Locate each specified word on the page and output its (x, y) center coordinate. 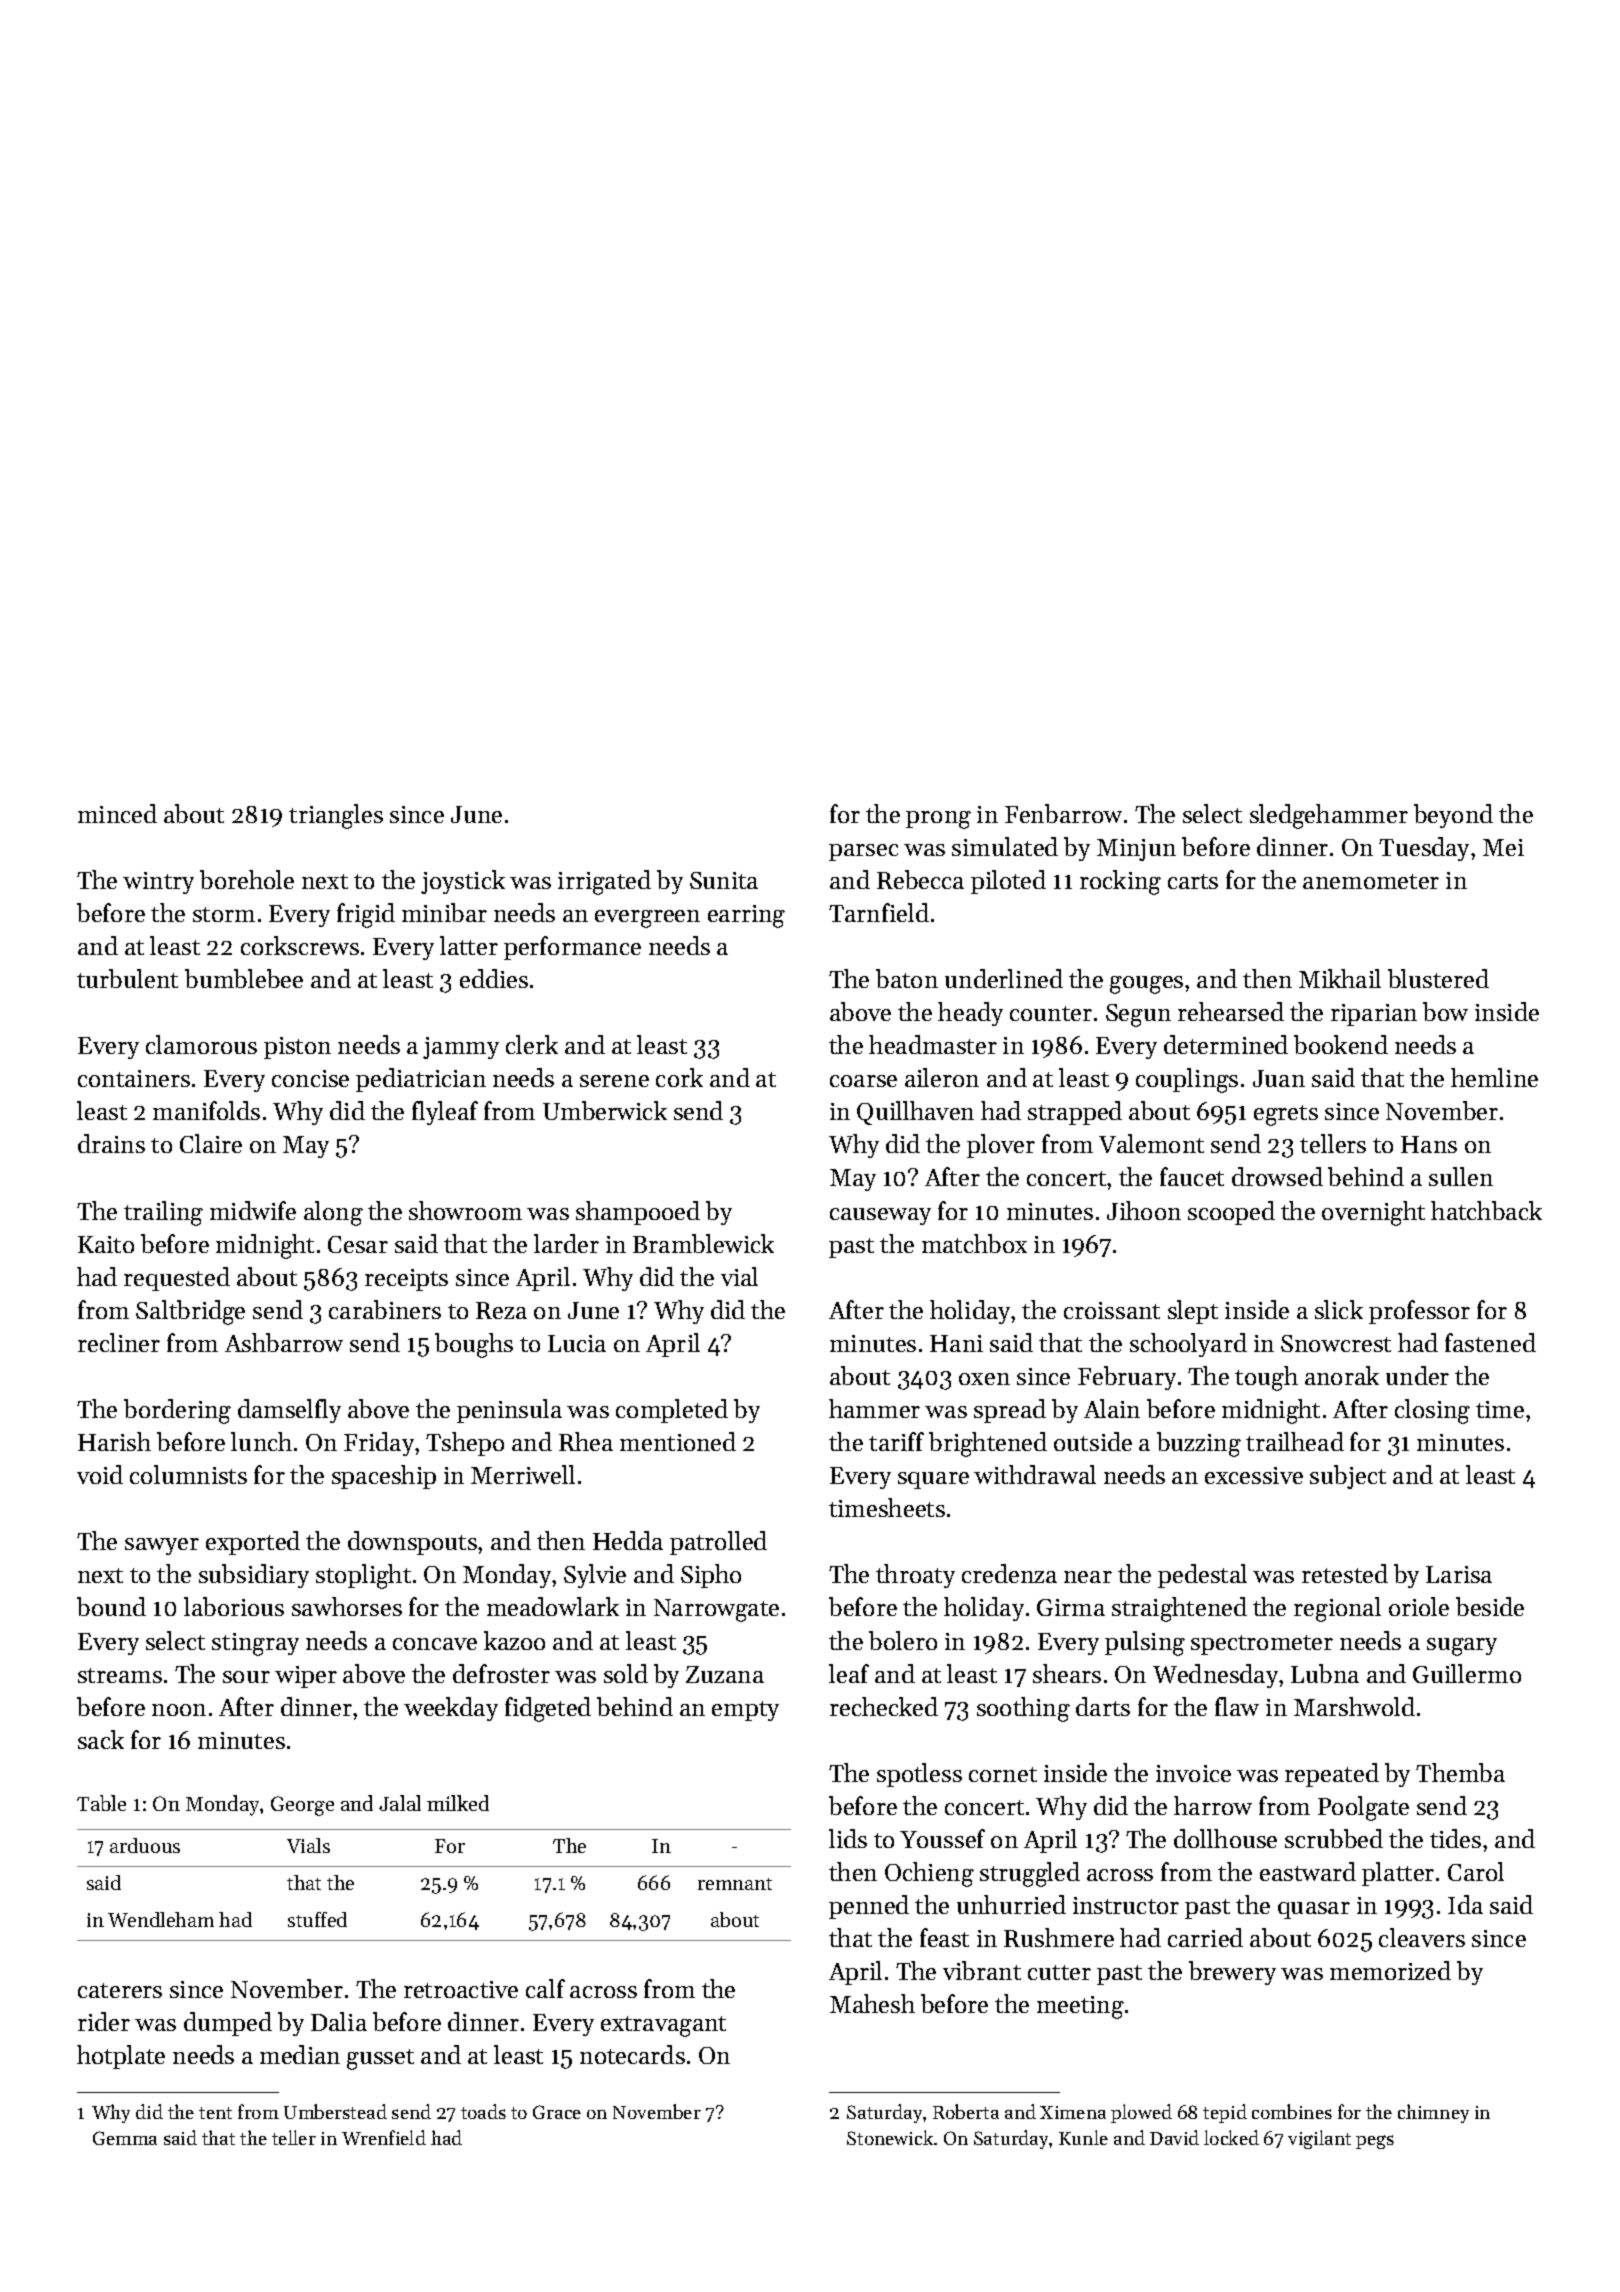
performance (572, 948)
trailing (163, 1213)
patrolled (718, 1543)
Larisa (1459, 1574)
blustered (1438, 978)
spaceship (384, 1477)
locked (1231, 2137)
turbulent (127, 978)
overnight (1373, 1213)
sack (101, 1739)
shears (1067, 1673)
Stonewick (890, 2137)
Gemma (125, 2138)
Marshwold (1354, 1706)
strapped (1075, 1113)
